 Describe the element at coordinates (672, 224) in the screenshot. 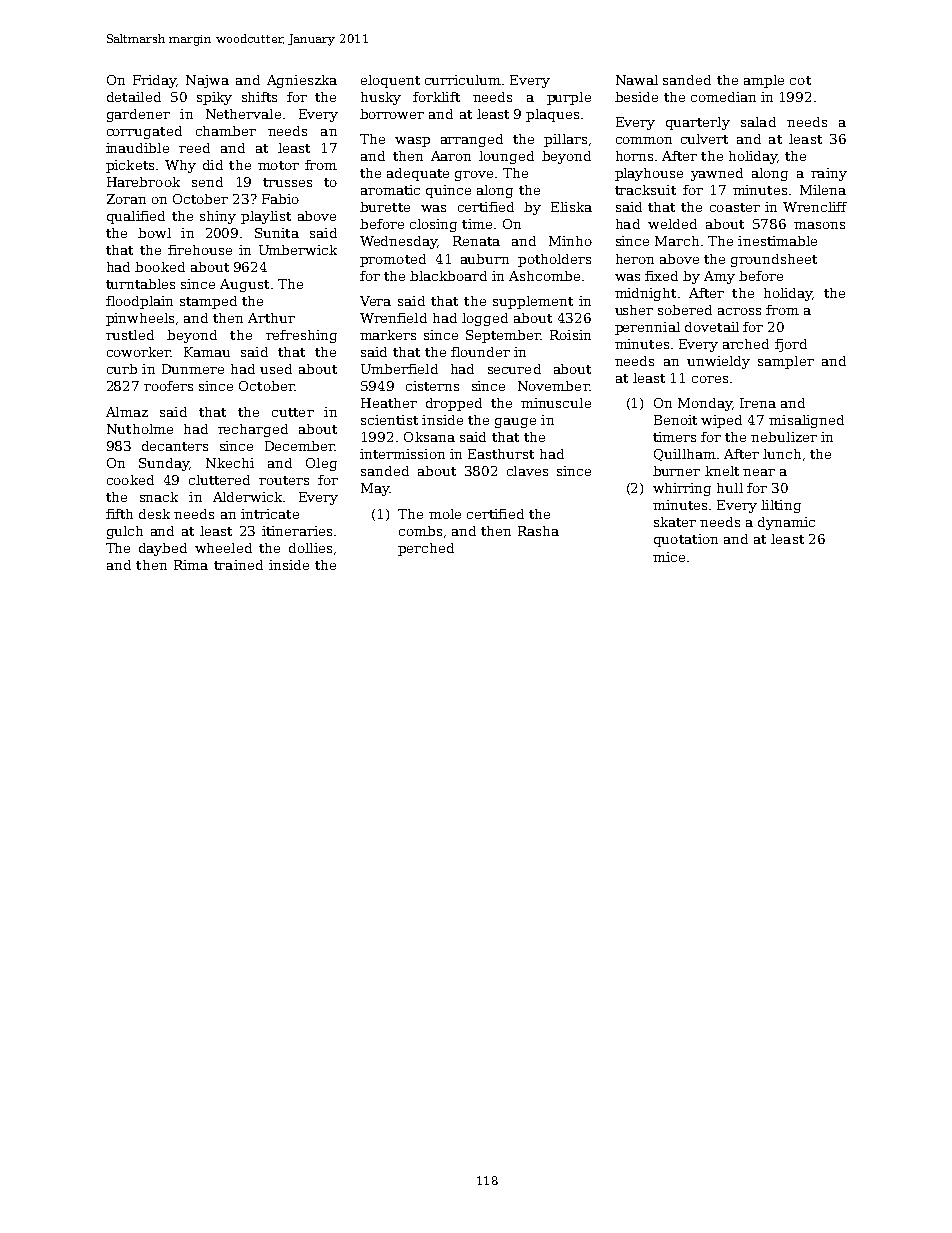

I see `welded` at that location.
